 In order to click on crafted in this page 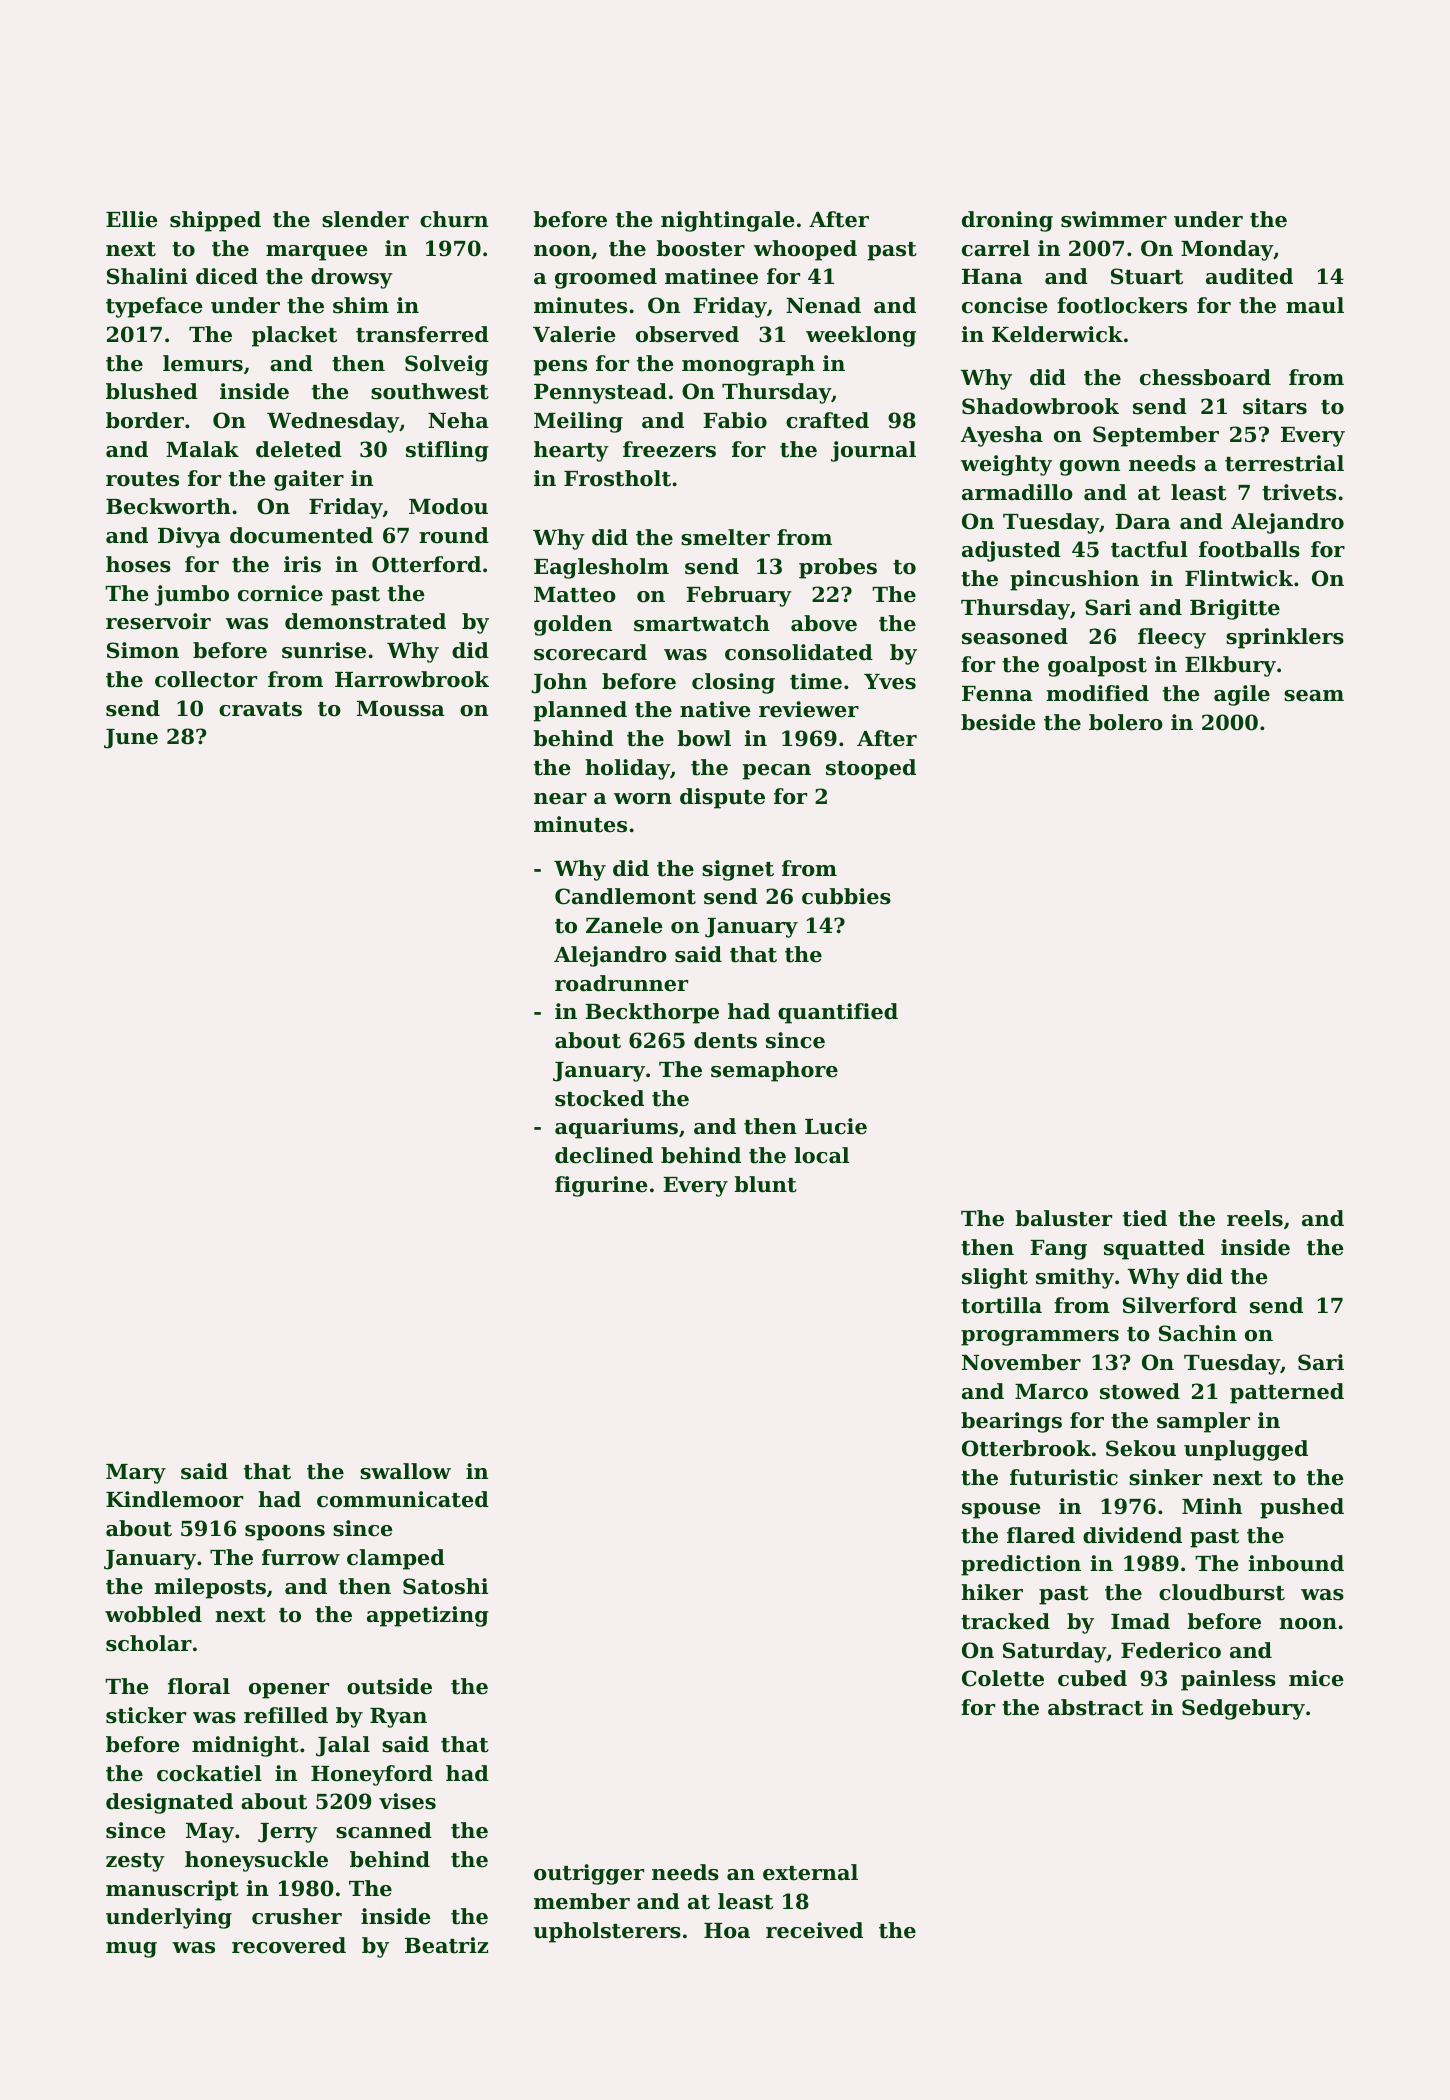, I will do `click(827, 420)`.
